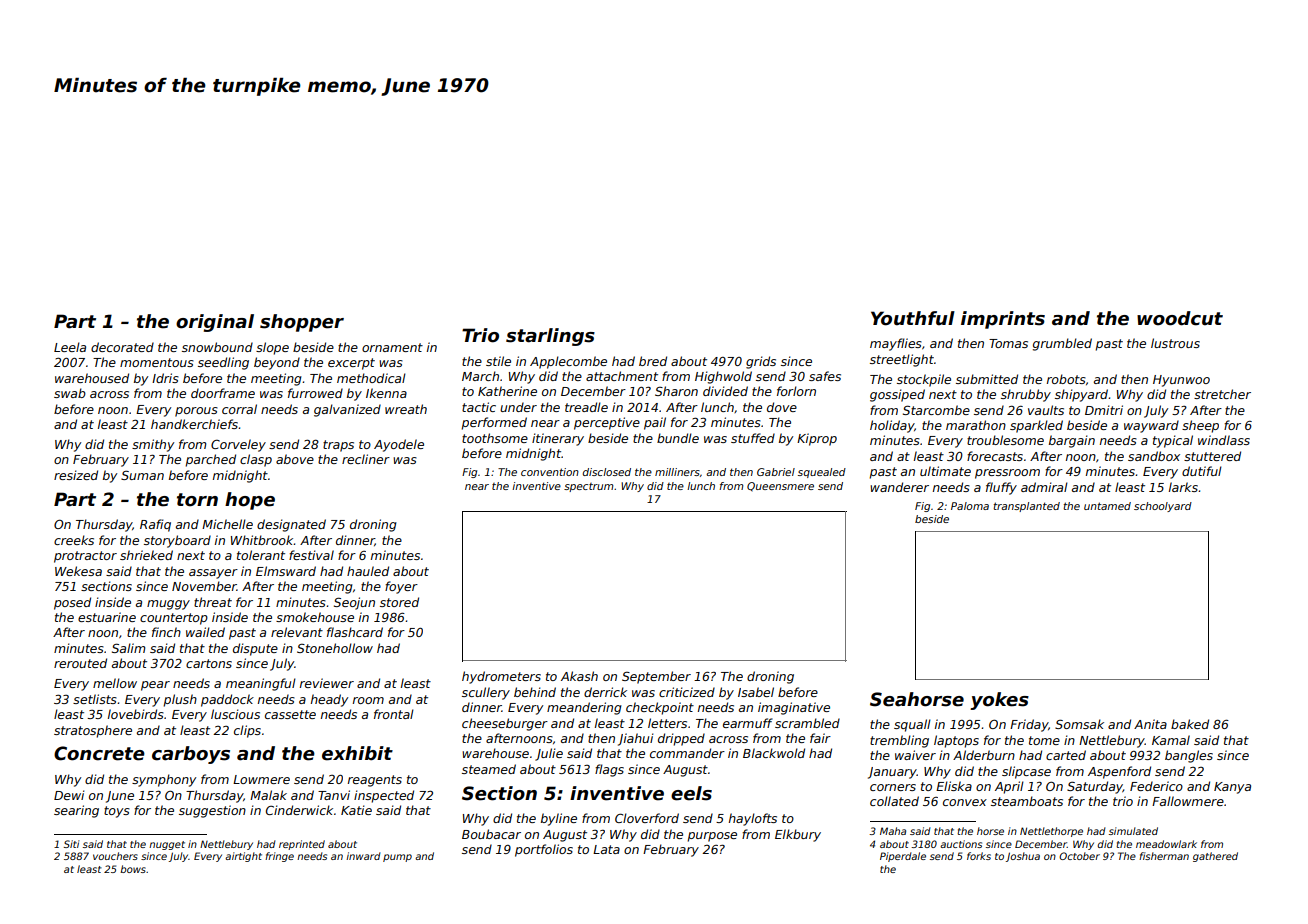 This page has width=1308, height=924. Describe the element at coordinates (1163, 507) in the page. I see `schoolyard` at that location.
